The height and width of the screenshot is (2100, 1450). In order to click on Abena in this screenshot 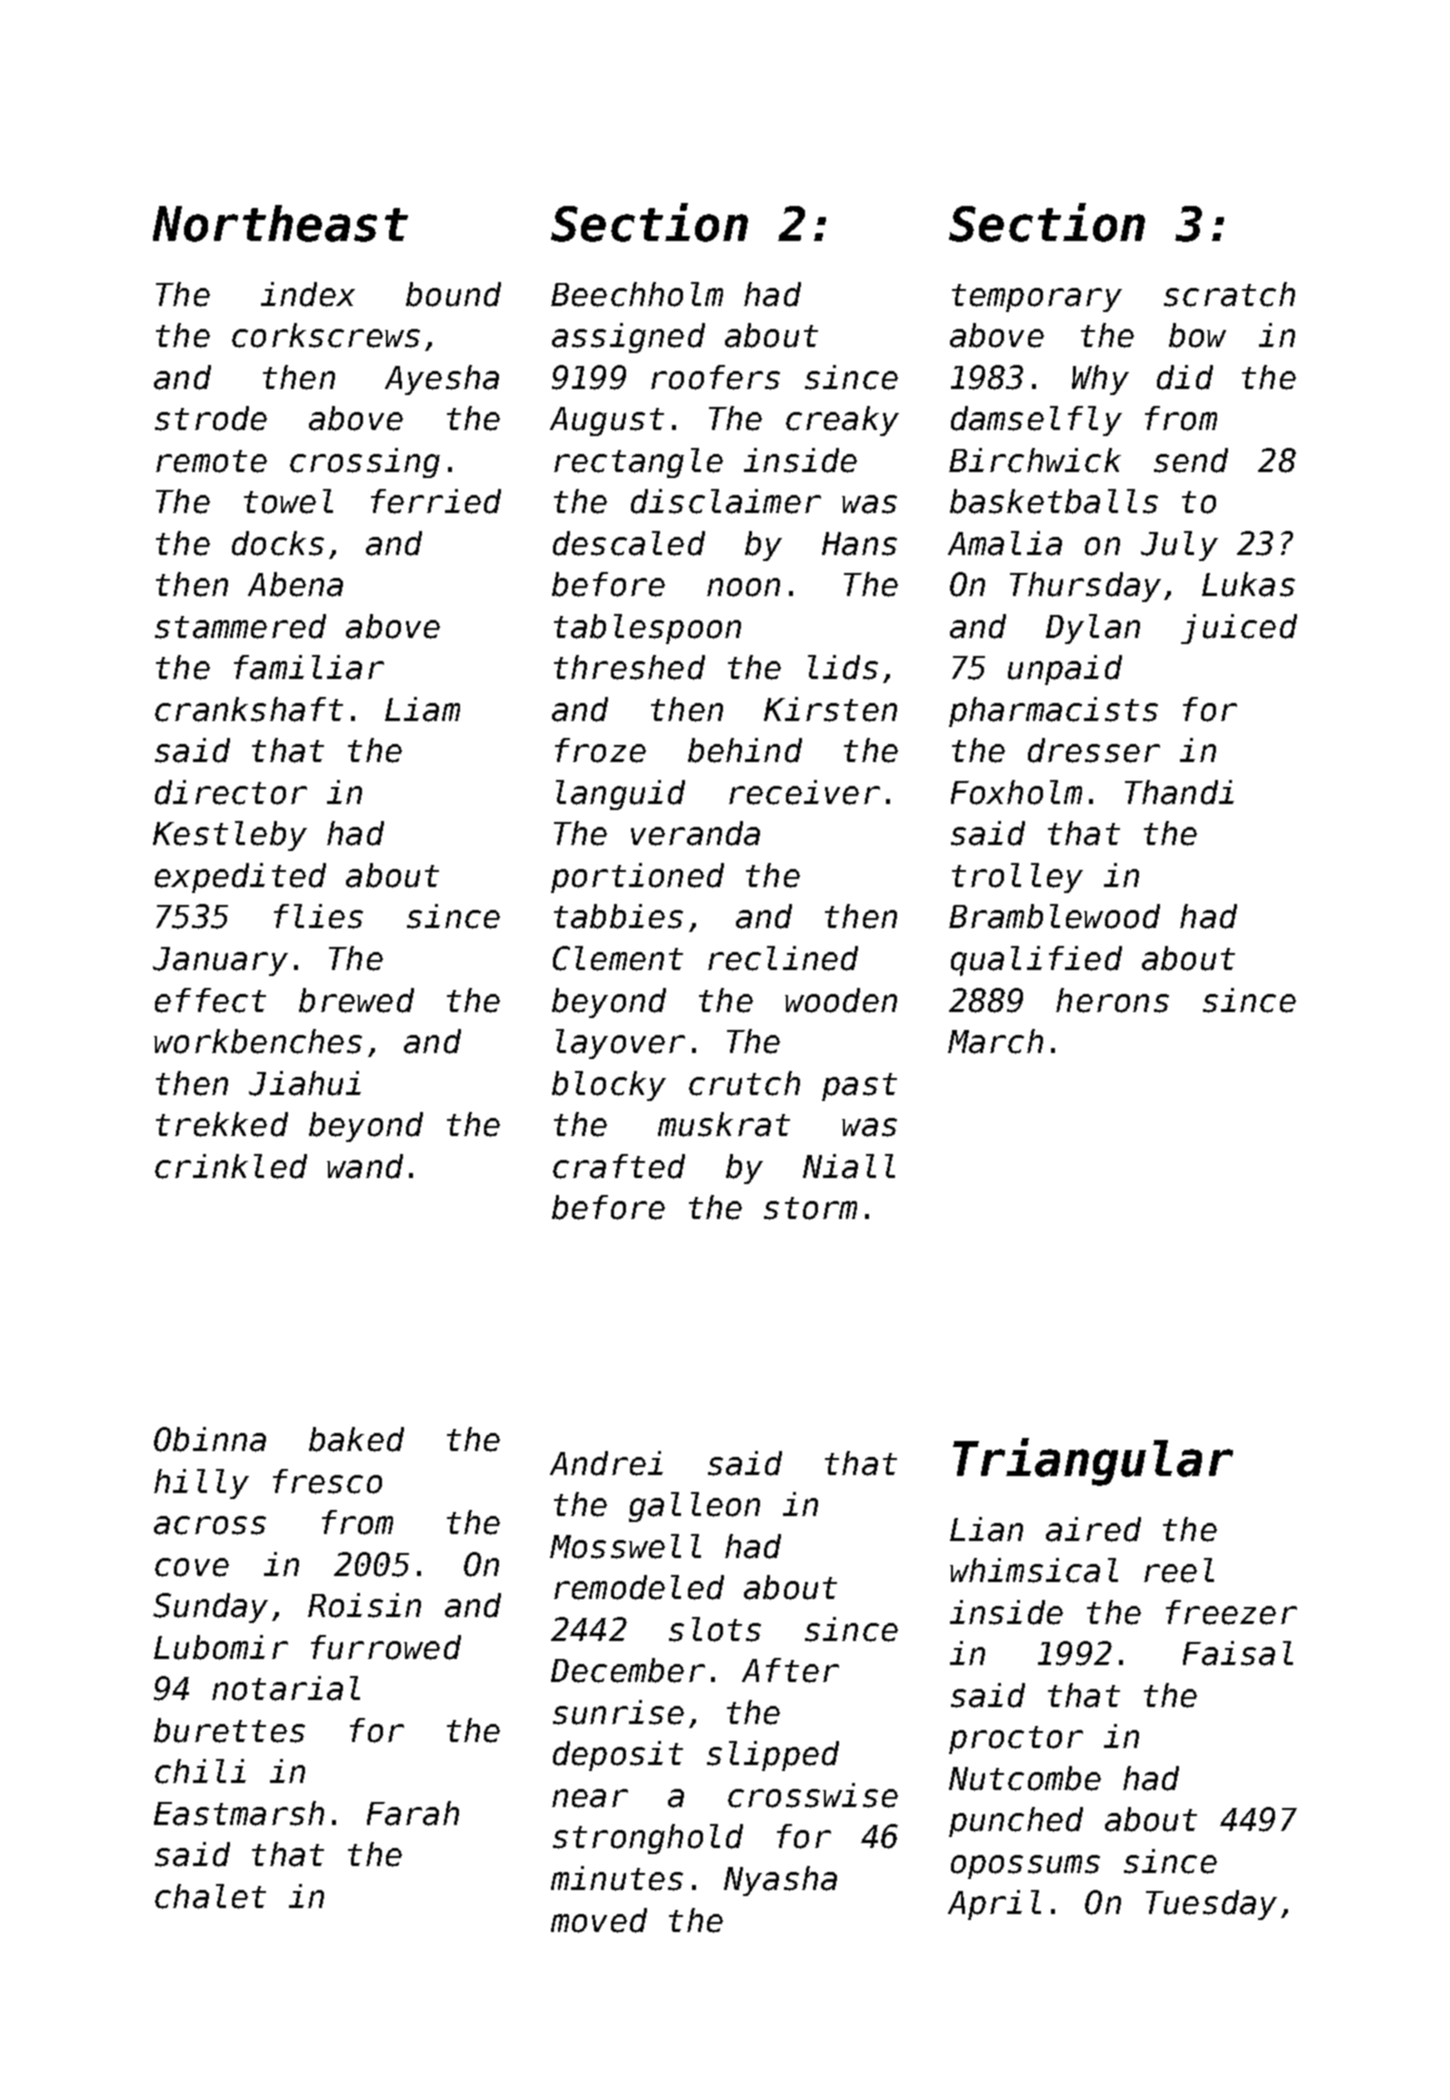, I will do `click(295, 584)`.
